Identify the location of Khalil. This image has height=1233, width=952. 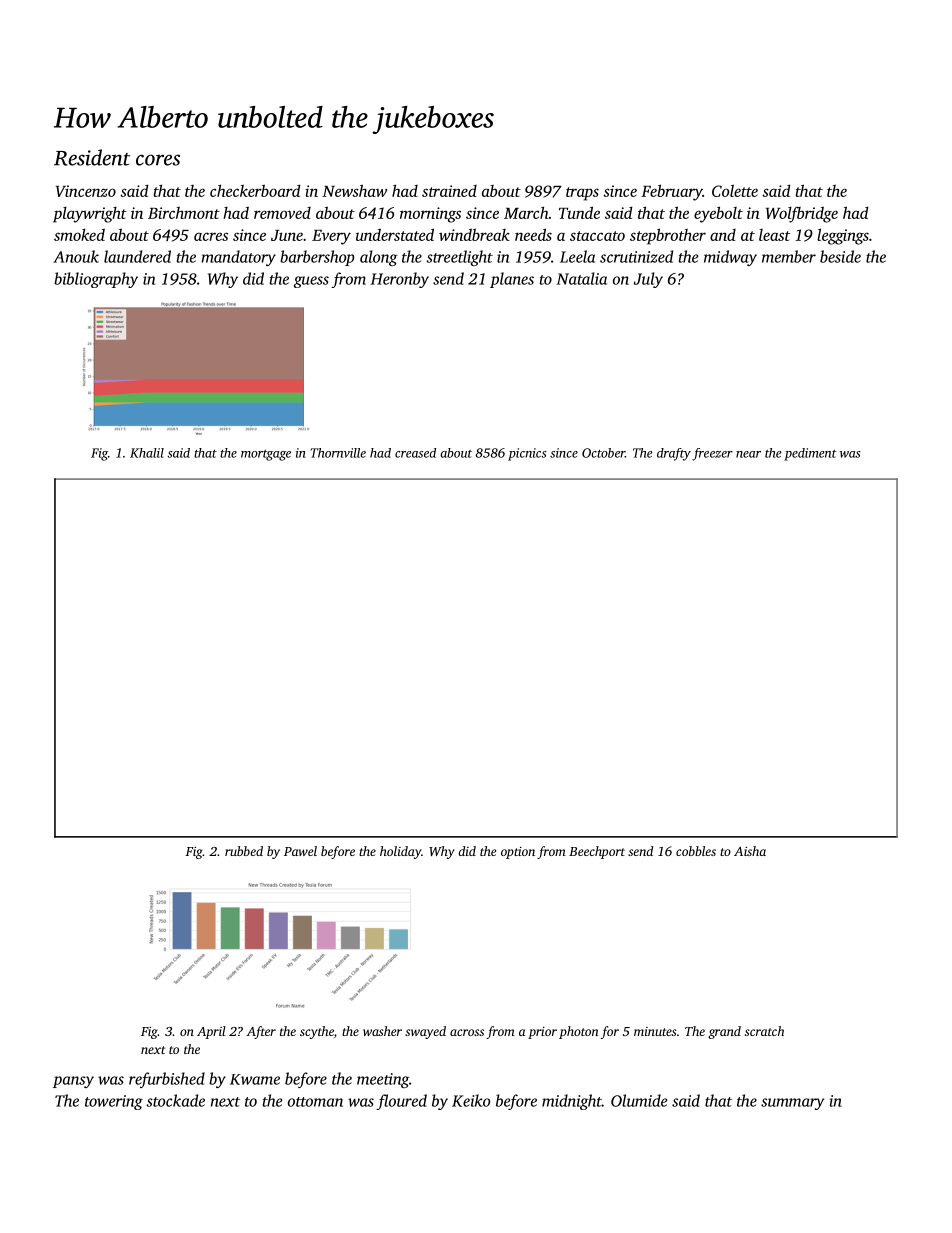
(147, 453).
